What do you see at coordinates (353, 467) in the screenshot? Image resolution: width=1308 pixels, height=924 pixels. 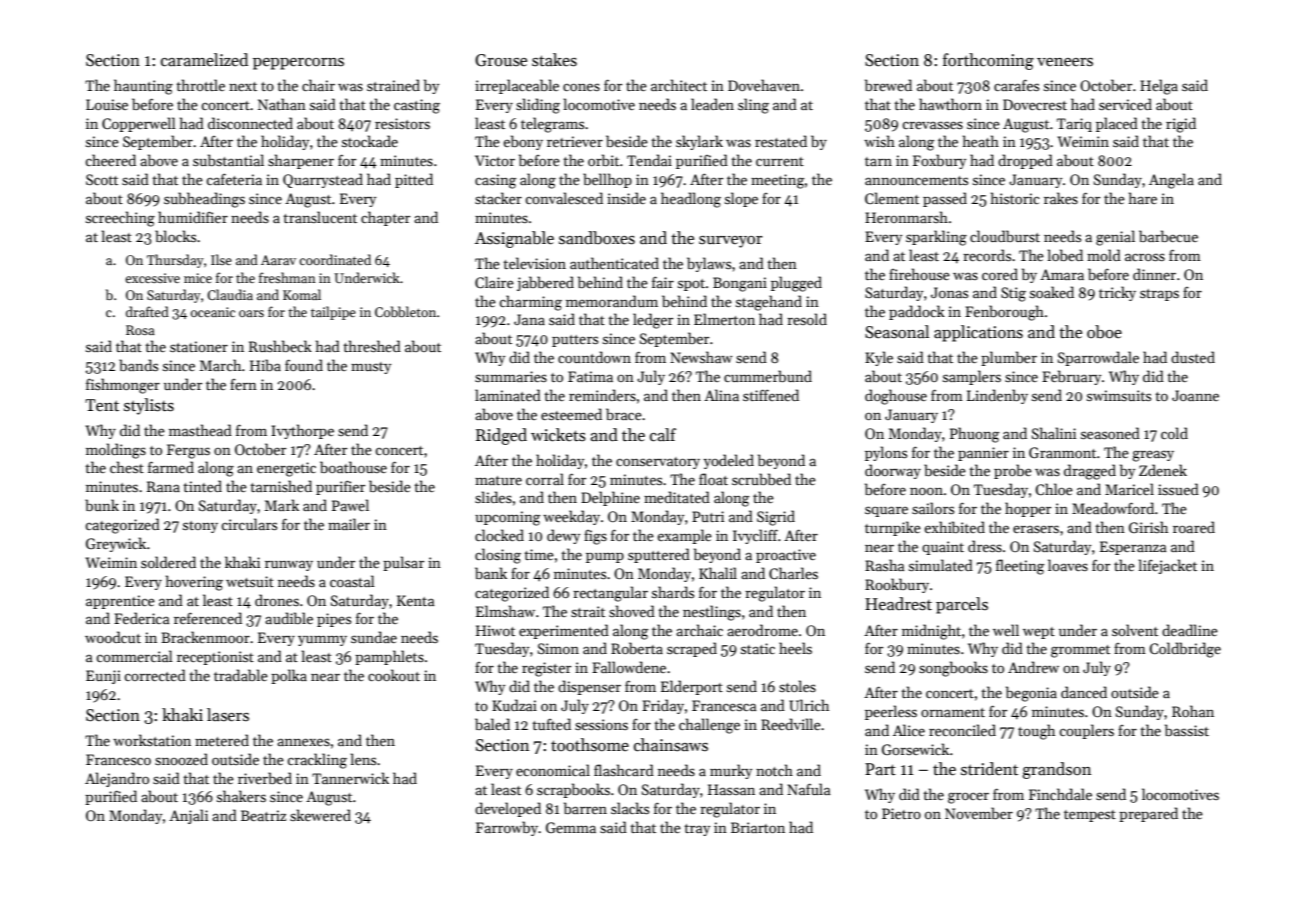 I see `boathouse` at bounding box center [353, 467].
